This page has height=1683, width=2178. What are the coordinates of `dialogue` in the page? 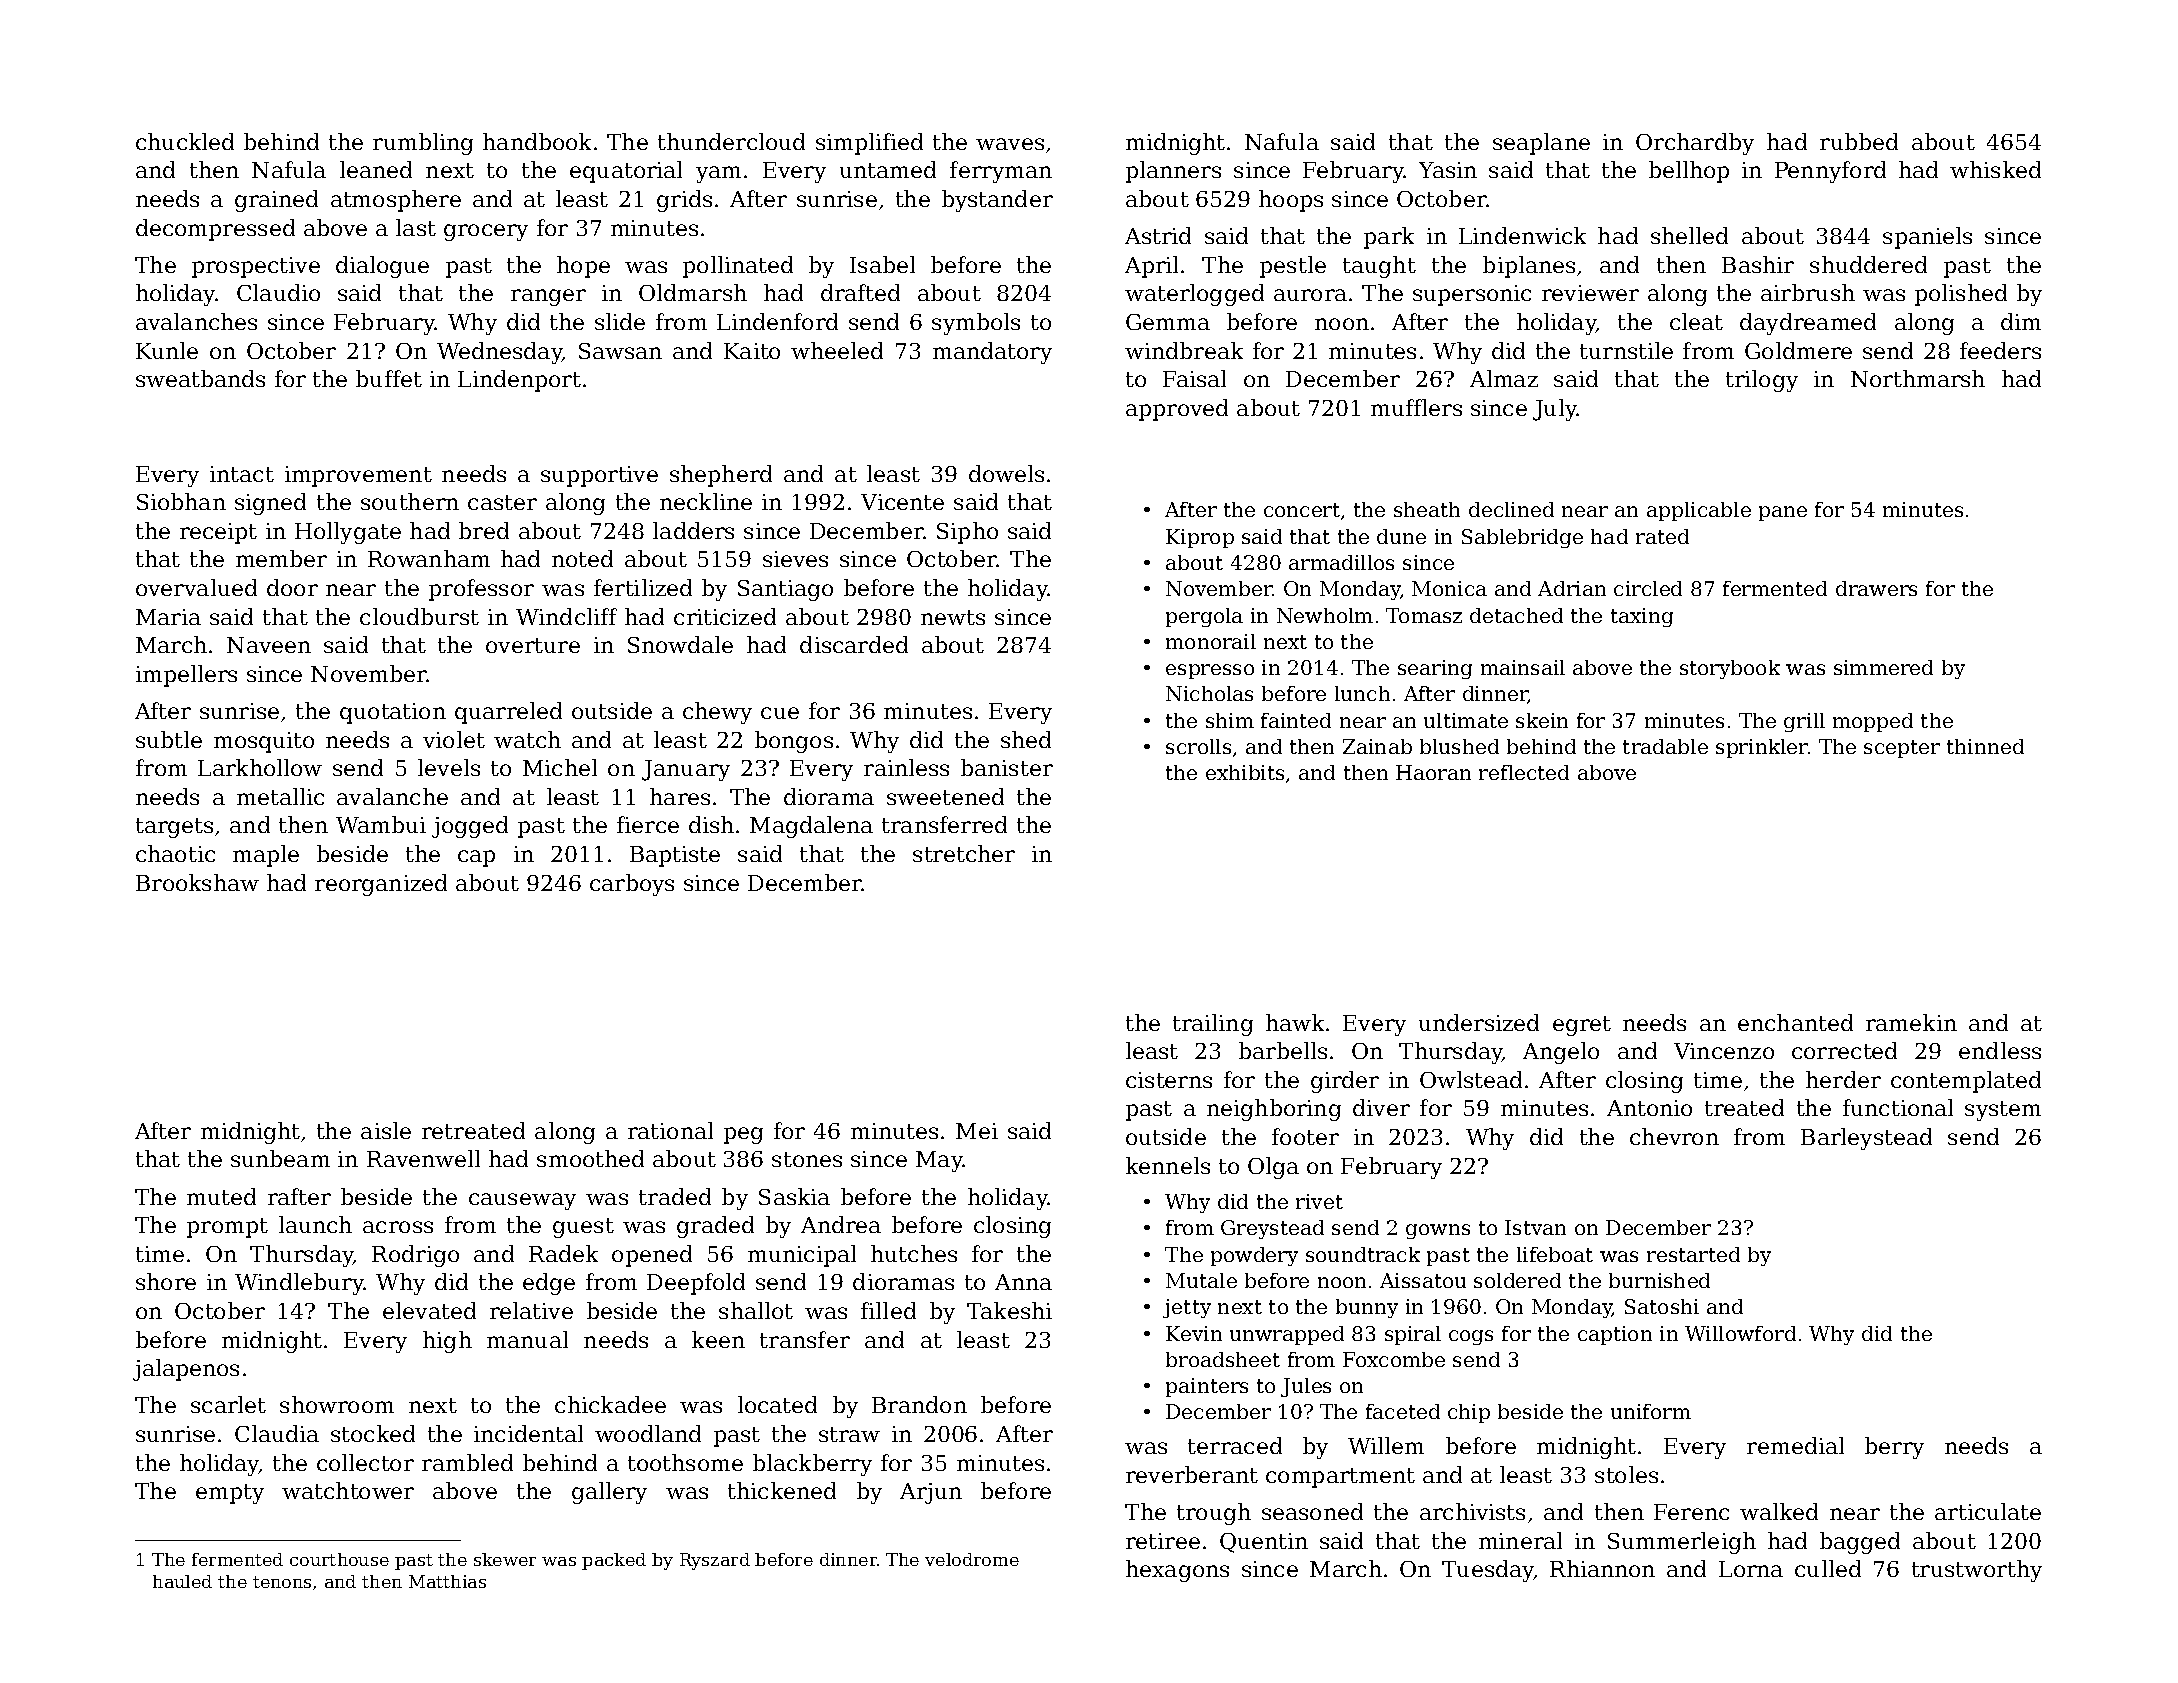 It's located at (382, 267).
